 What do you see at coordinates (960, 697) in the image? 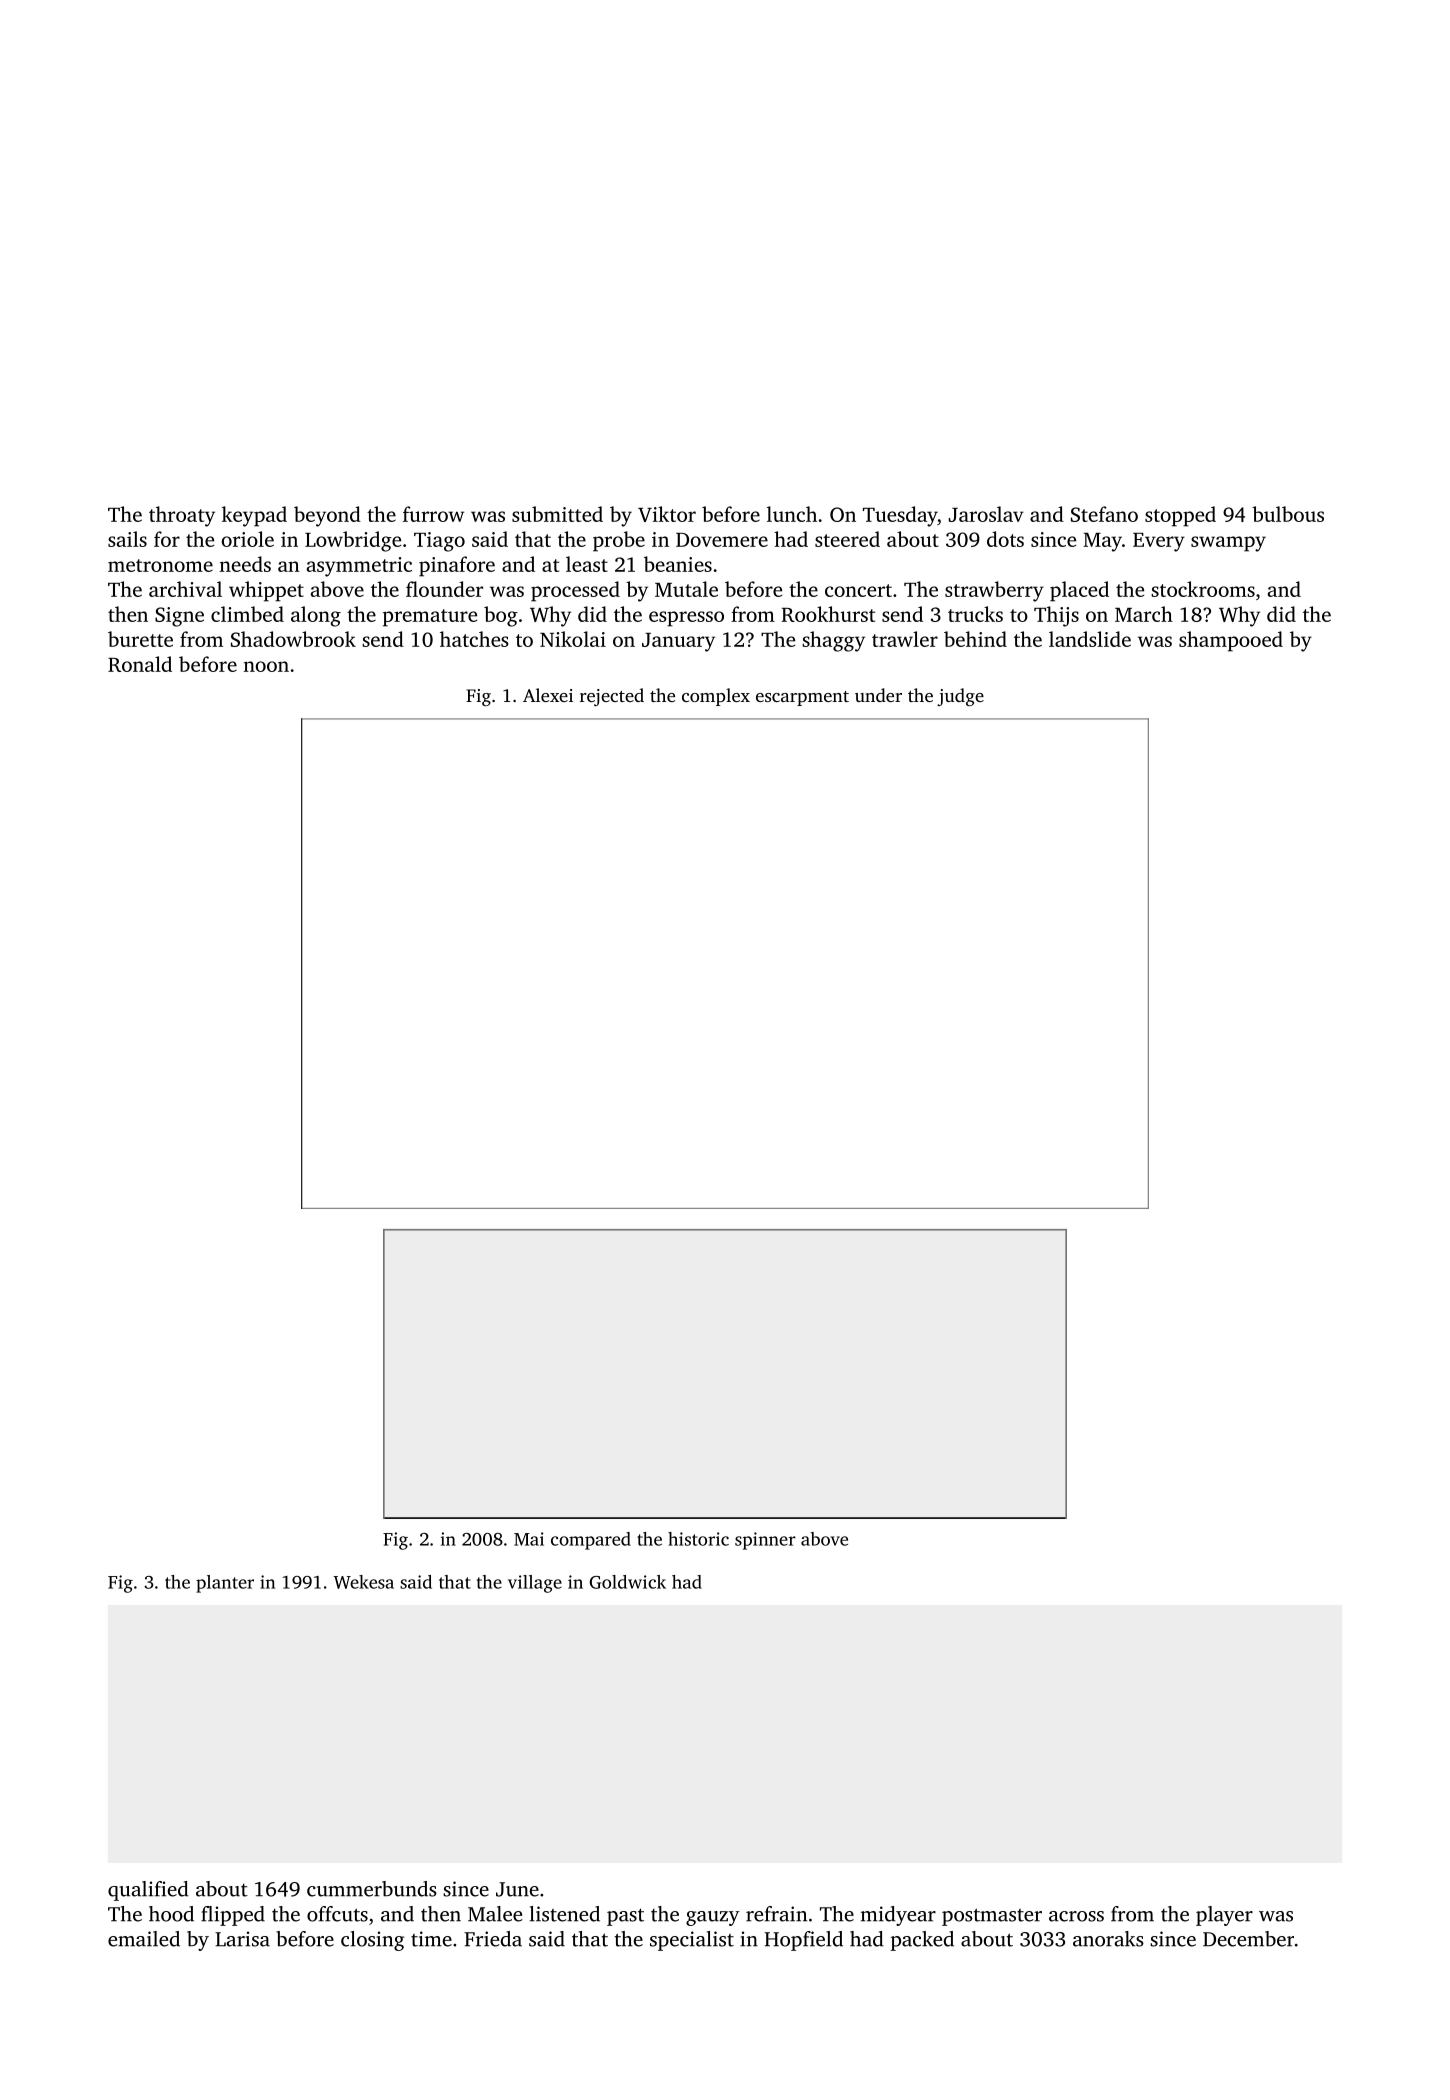
I see `judge` at bounding box center [960, 697].
